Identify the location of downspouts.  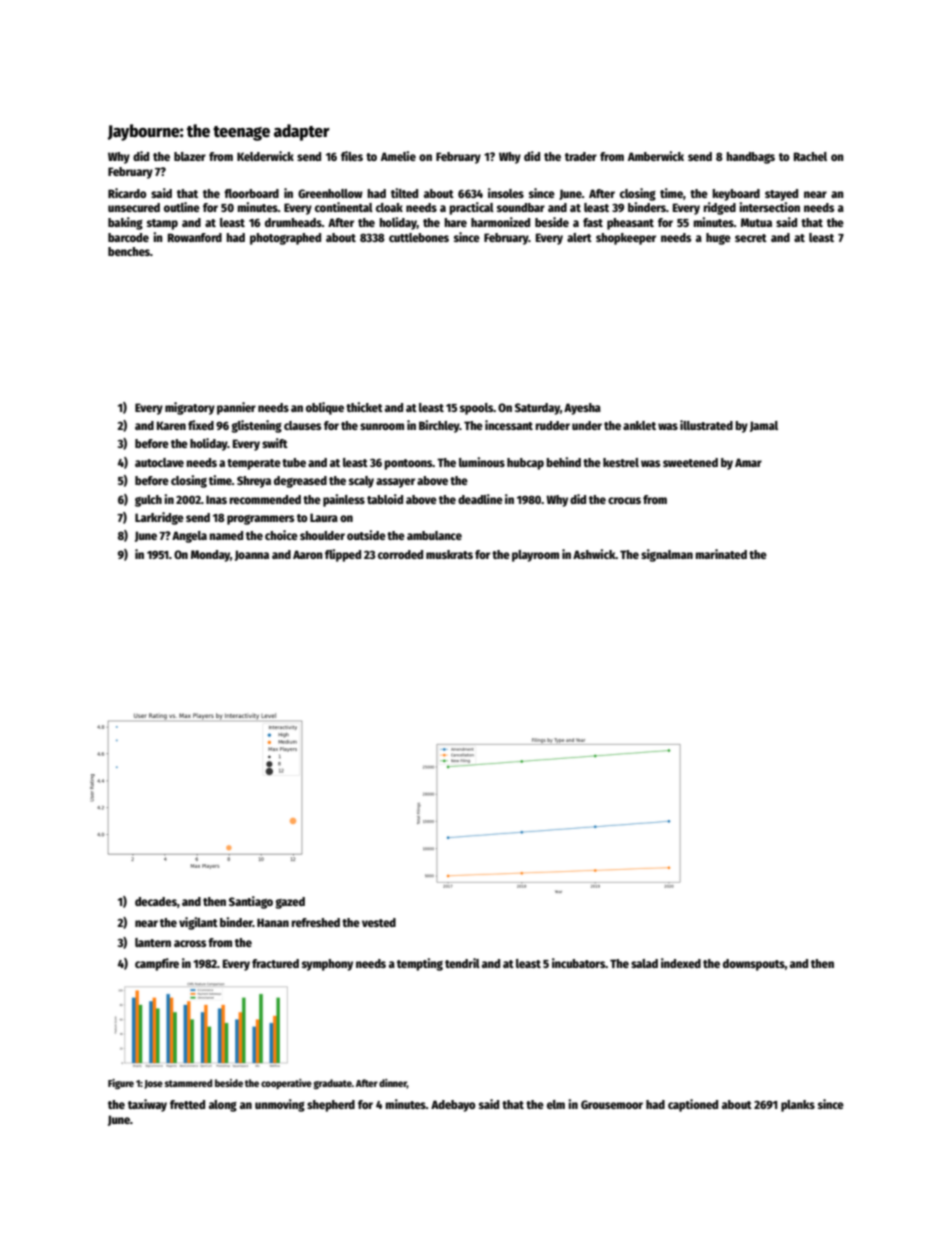
(754, 965).
